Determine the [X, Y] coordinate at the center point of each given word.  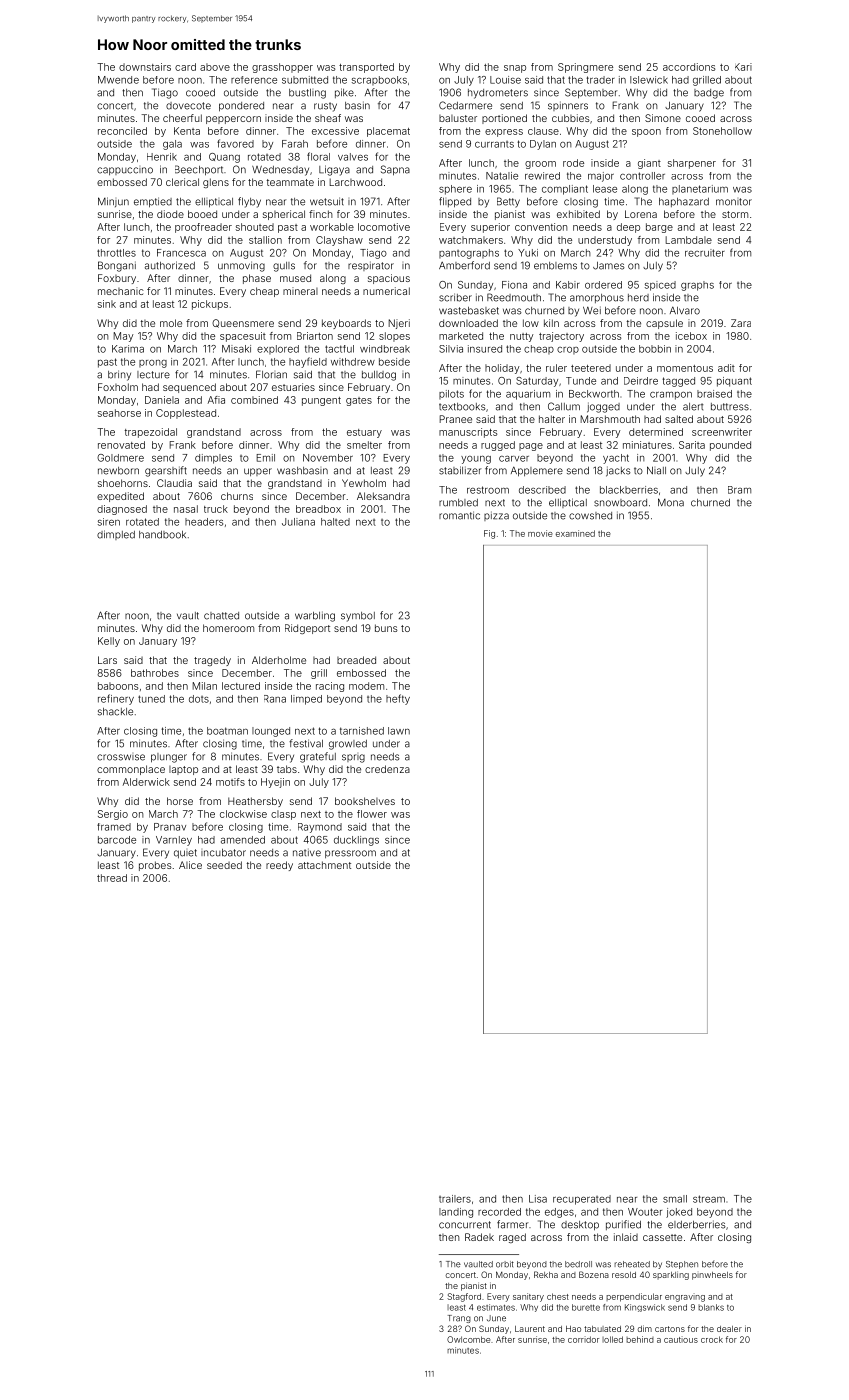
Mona [671, 502]
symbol [358, 617]
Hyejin [275, 783]
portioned [504, 119]
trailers [455, 1199]
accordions [689, 67]
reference [254, 80]
